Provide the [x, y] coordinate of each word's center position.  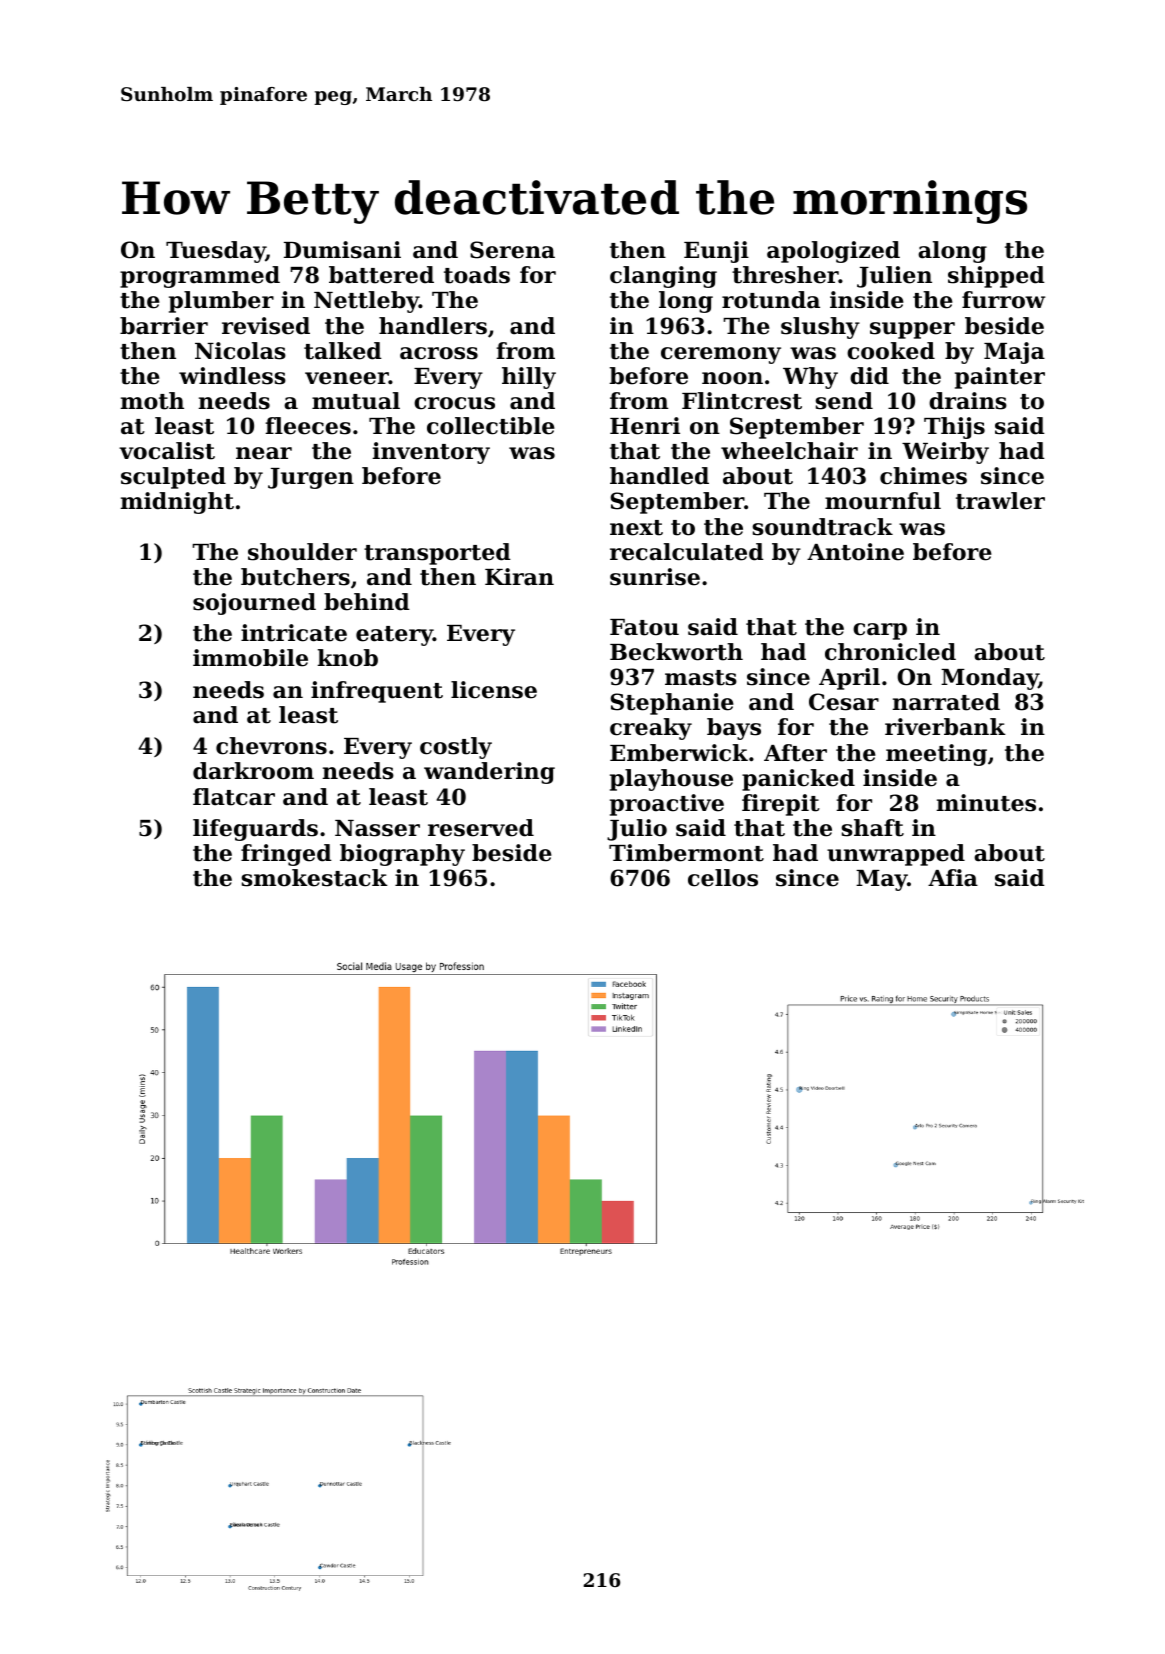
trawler [1000, 501]
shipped [996, 277]
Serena [512, 250]
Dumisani [342, 250]
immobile [250, 658]
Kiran [519, 577]
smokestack [315, 878]
